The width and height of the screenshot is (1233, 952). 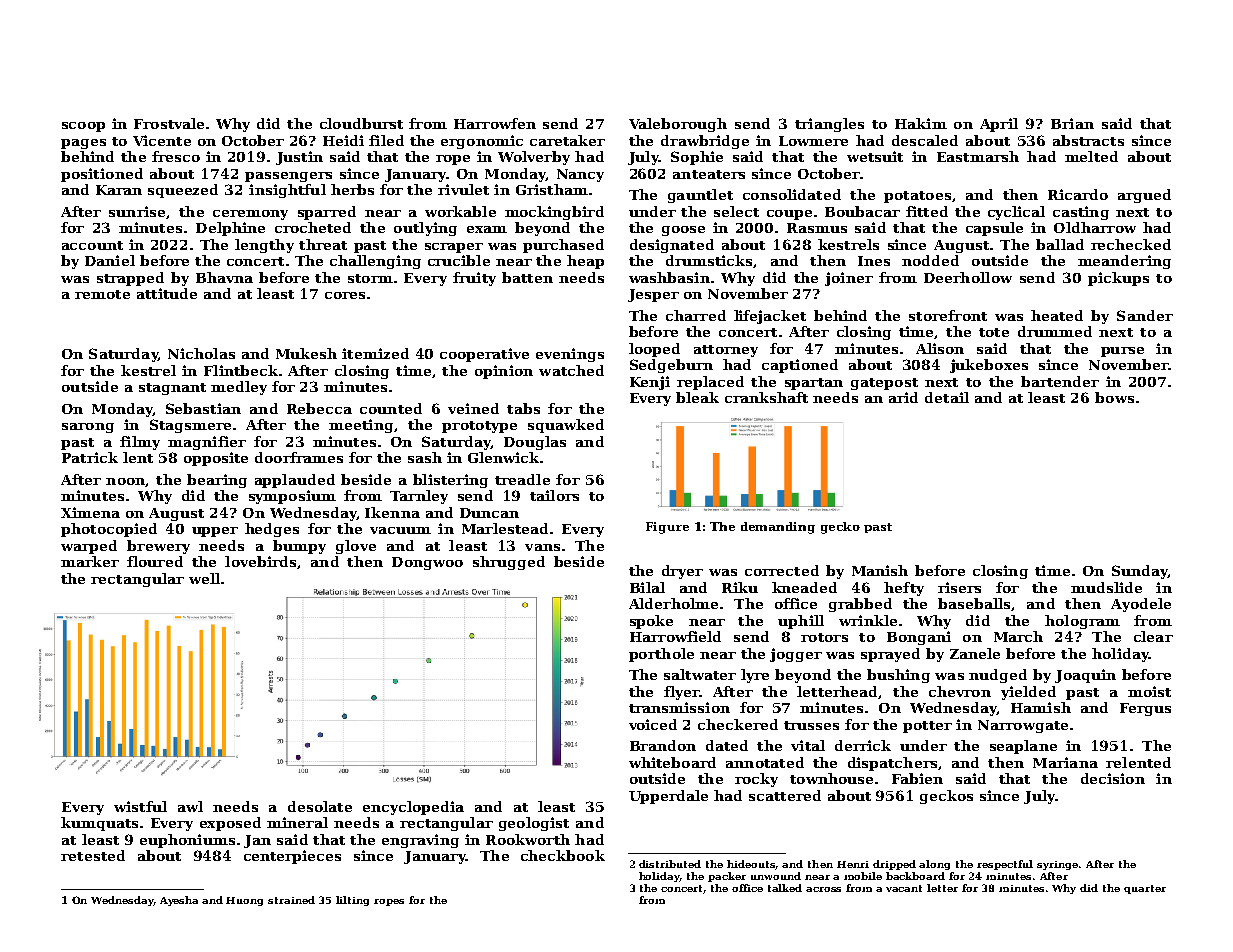 What do you see at coordinates (169, 123) in the screenshot?
I see `Frostvale` at bounding box center [169, 123].
